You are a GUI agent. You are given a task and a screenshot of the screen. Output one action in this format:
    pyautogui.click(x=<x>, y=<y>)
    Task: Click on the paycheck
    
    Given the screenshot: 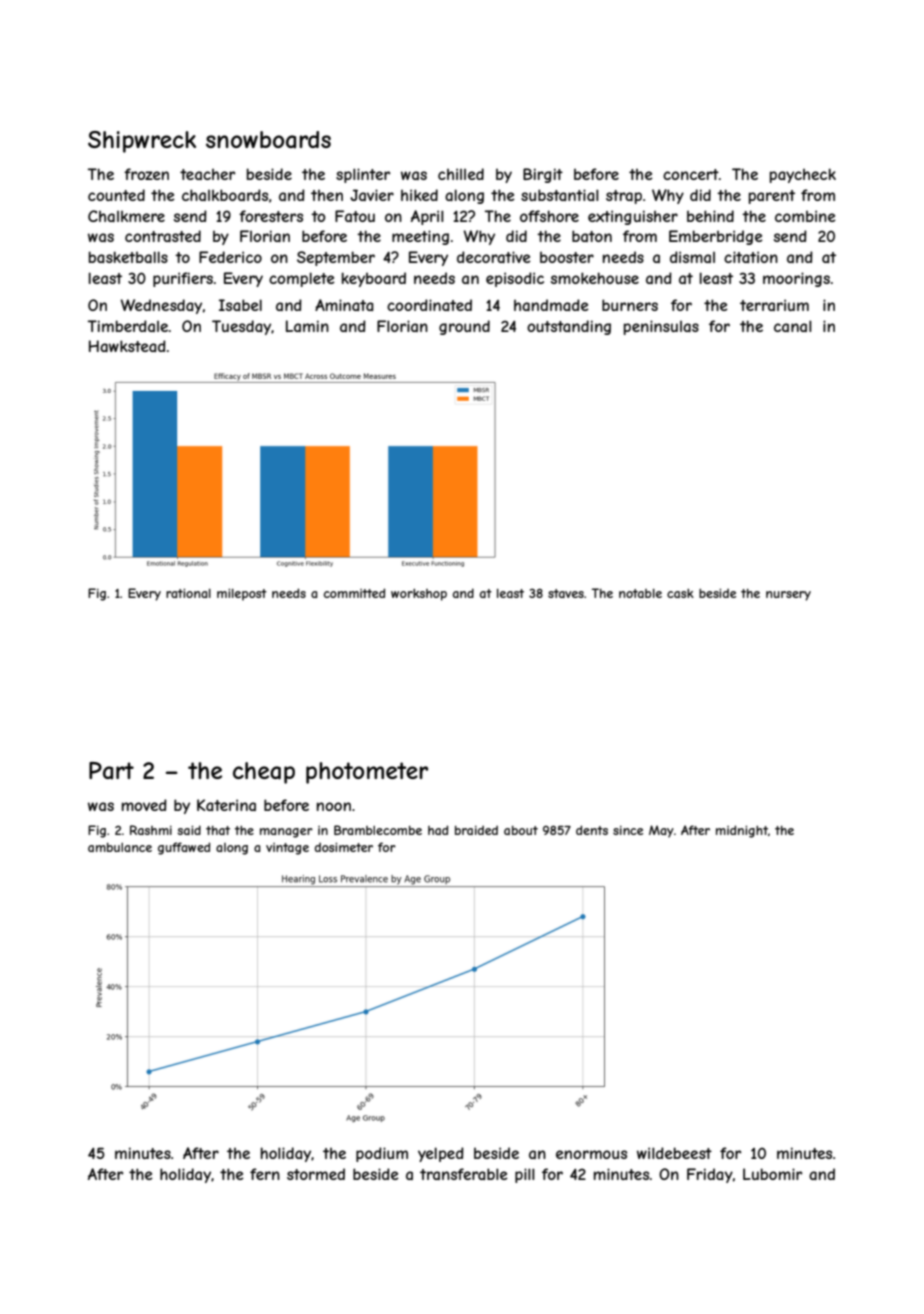 What is the action you would take?
    pyautogui.click(x=803, y=175)
